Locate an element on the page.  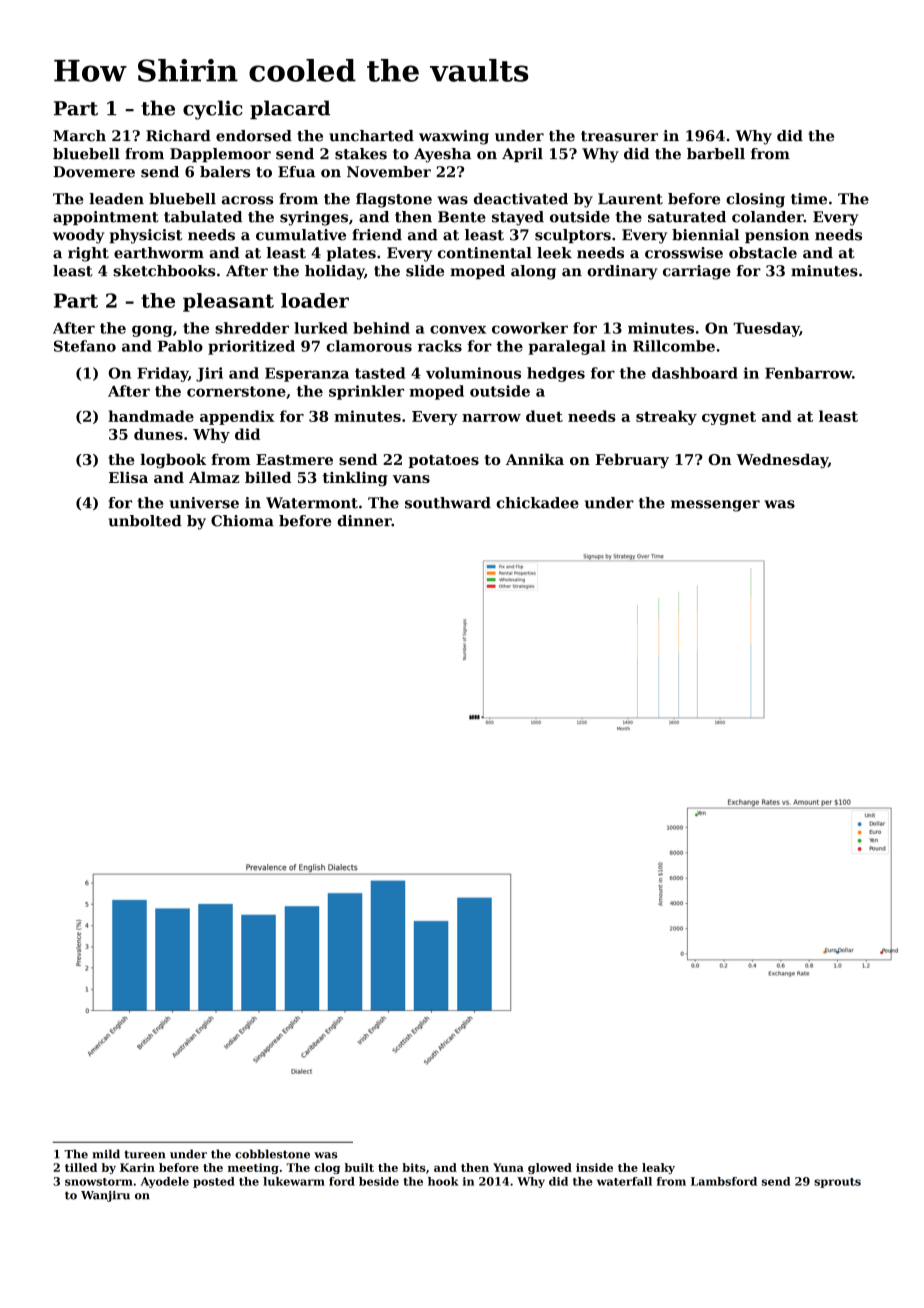
Fenbarrow is located at coordinates (808, 373).
